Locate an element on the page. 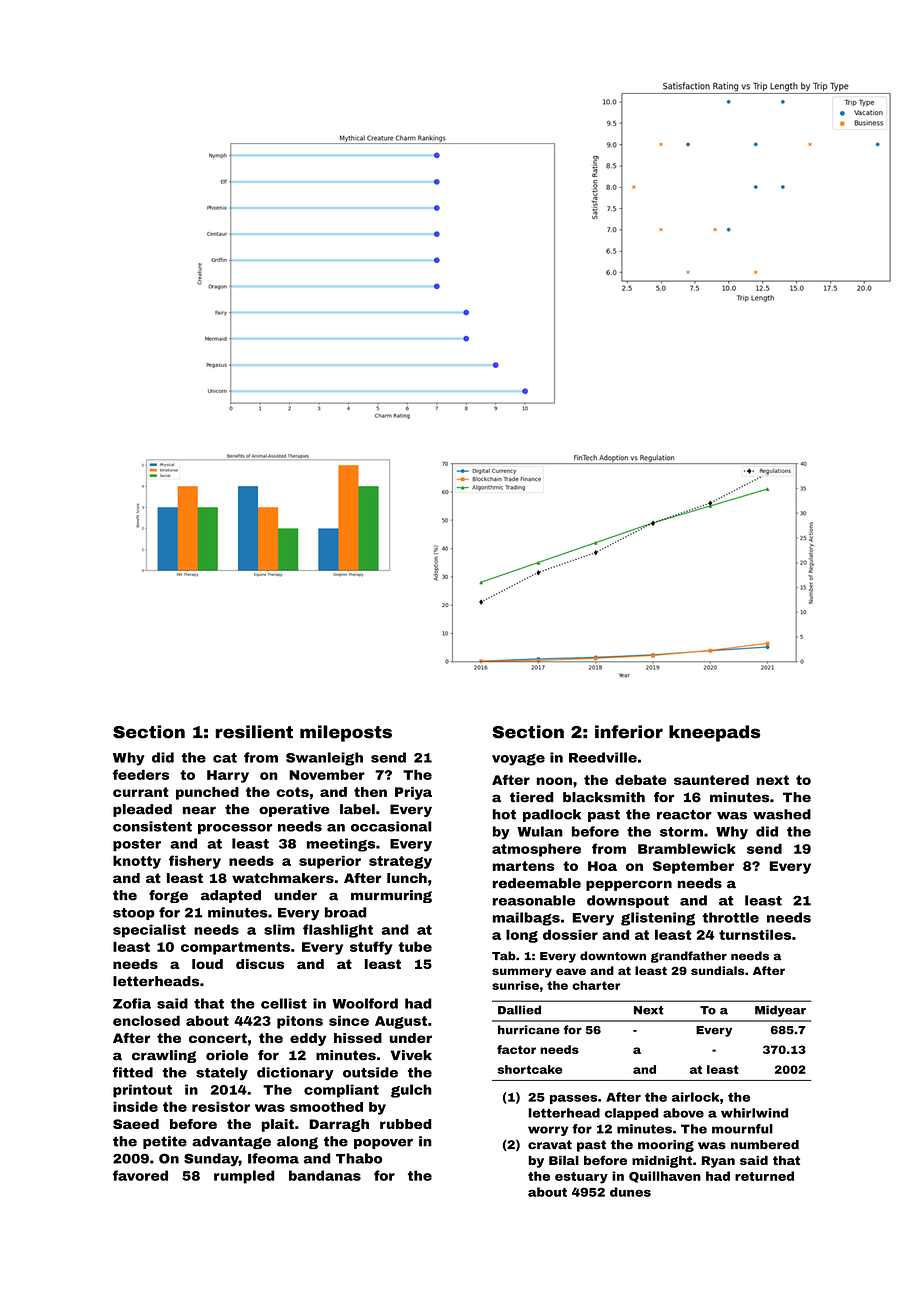 The image size is (924, 1311). kneepads is located at coordinates (714, 733).
